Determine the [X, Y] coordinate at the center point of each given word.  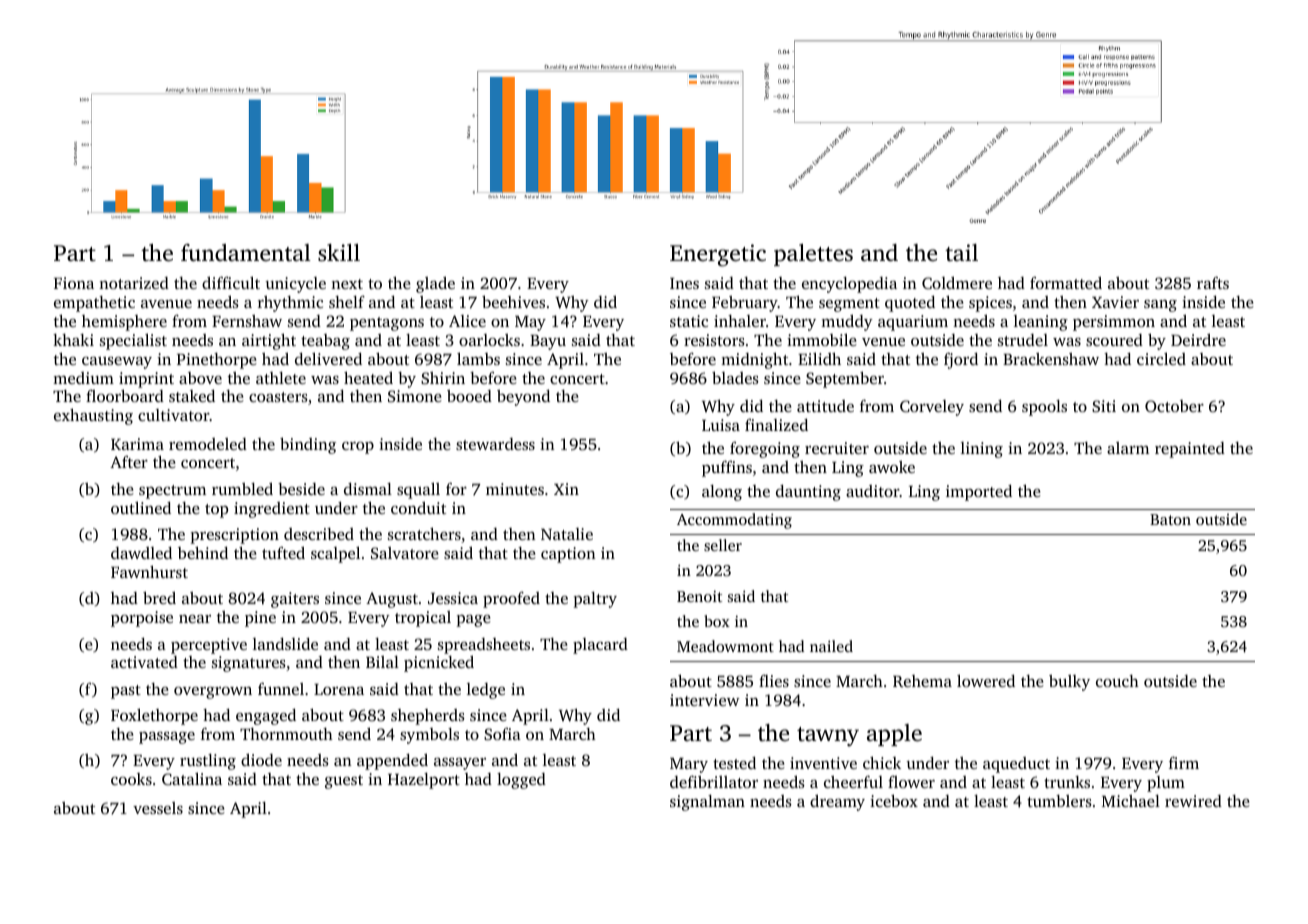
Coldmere [957, 283]
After [129, 462]
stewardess [495, 444]
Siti [1104, 406]
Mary [689, 765]
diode [261, 759]
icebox [894, 800]
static [689, 321]
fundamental [246, 253]
